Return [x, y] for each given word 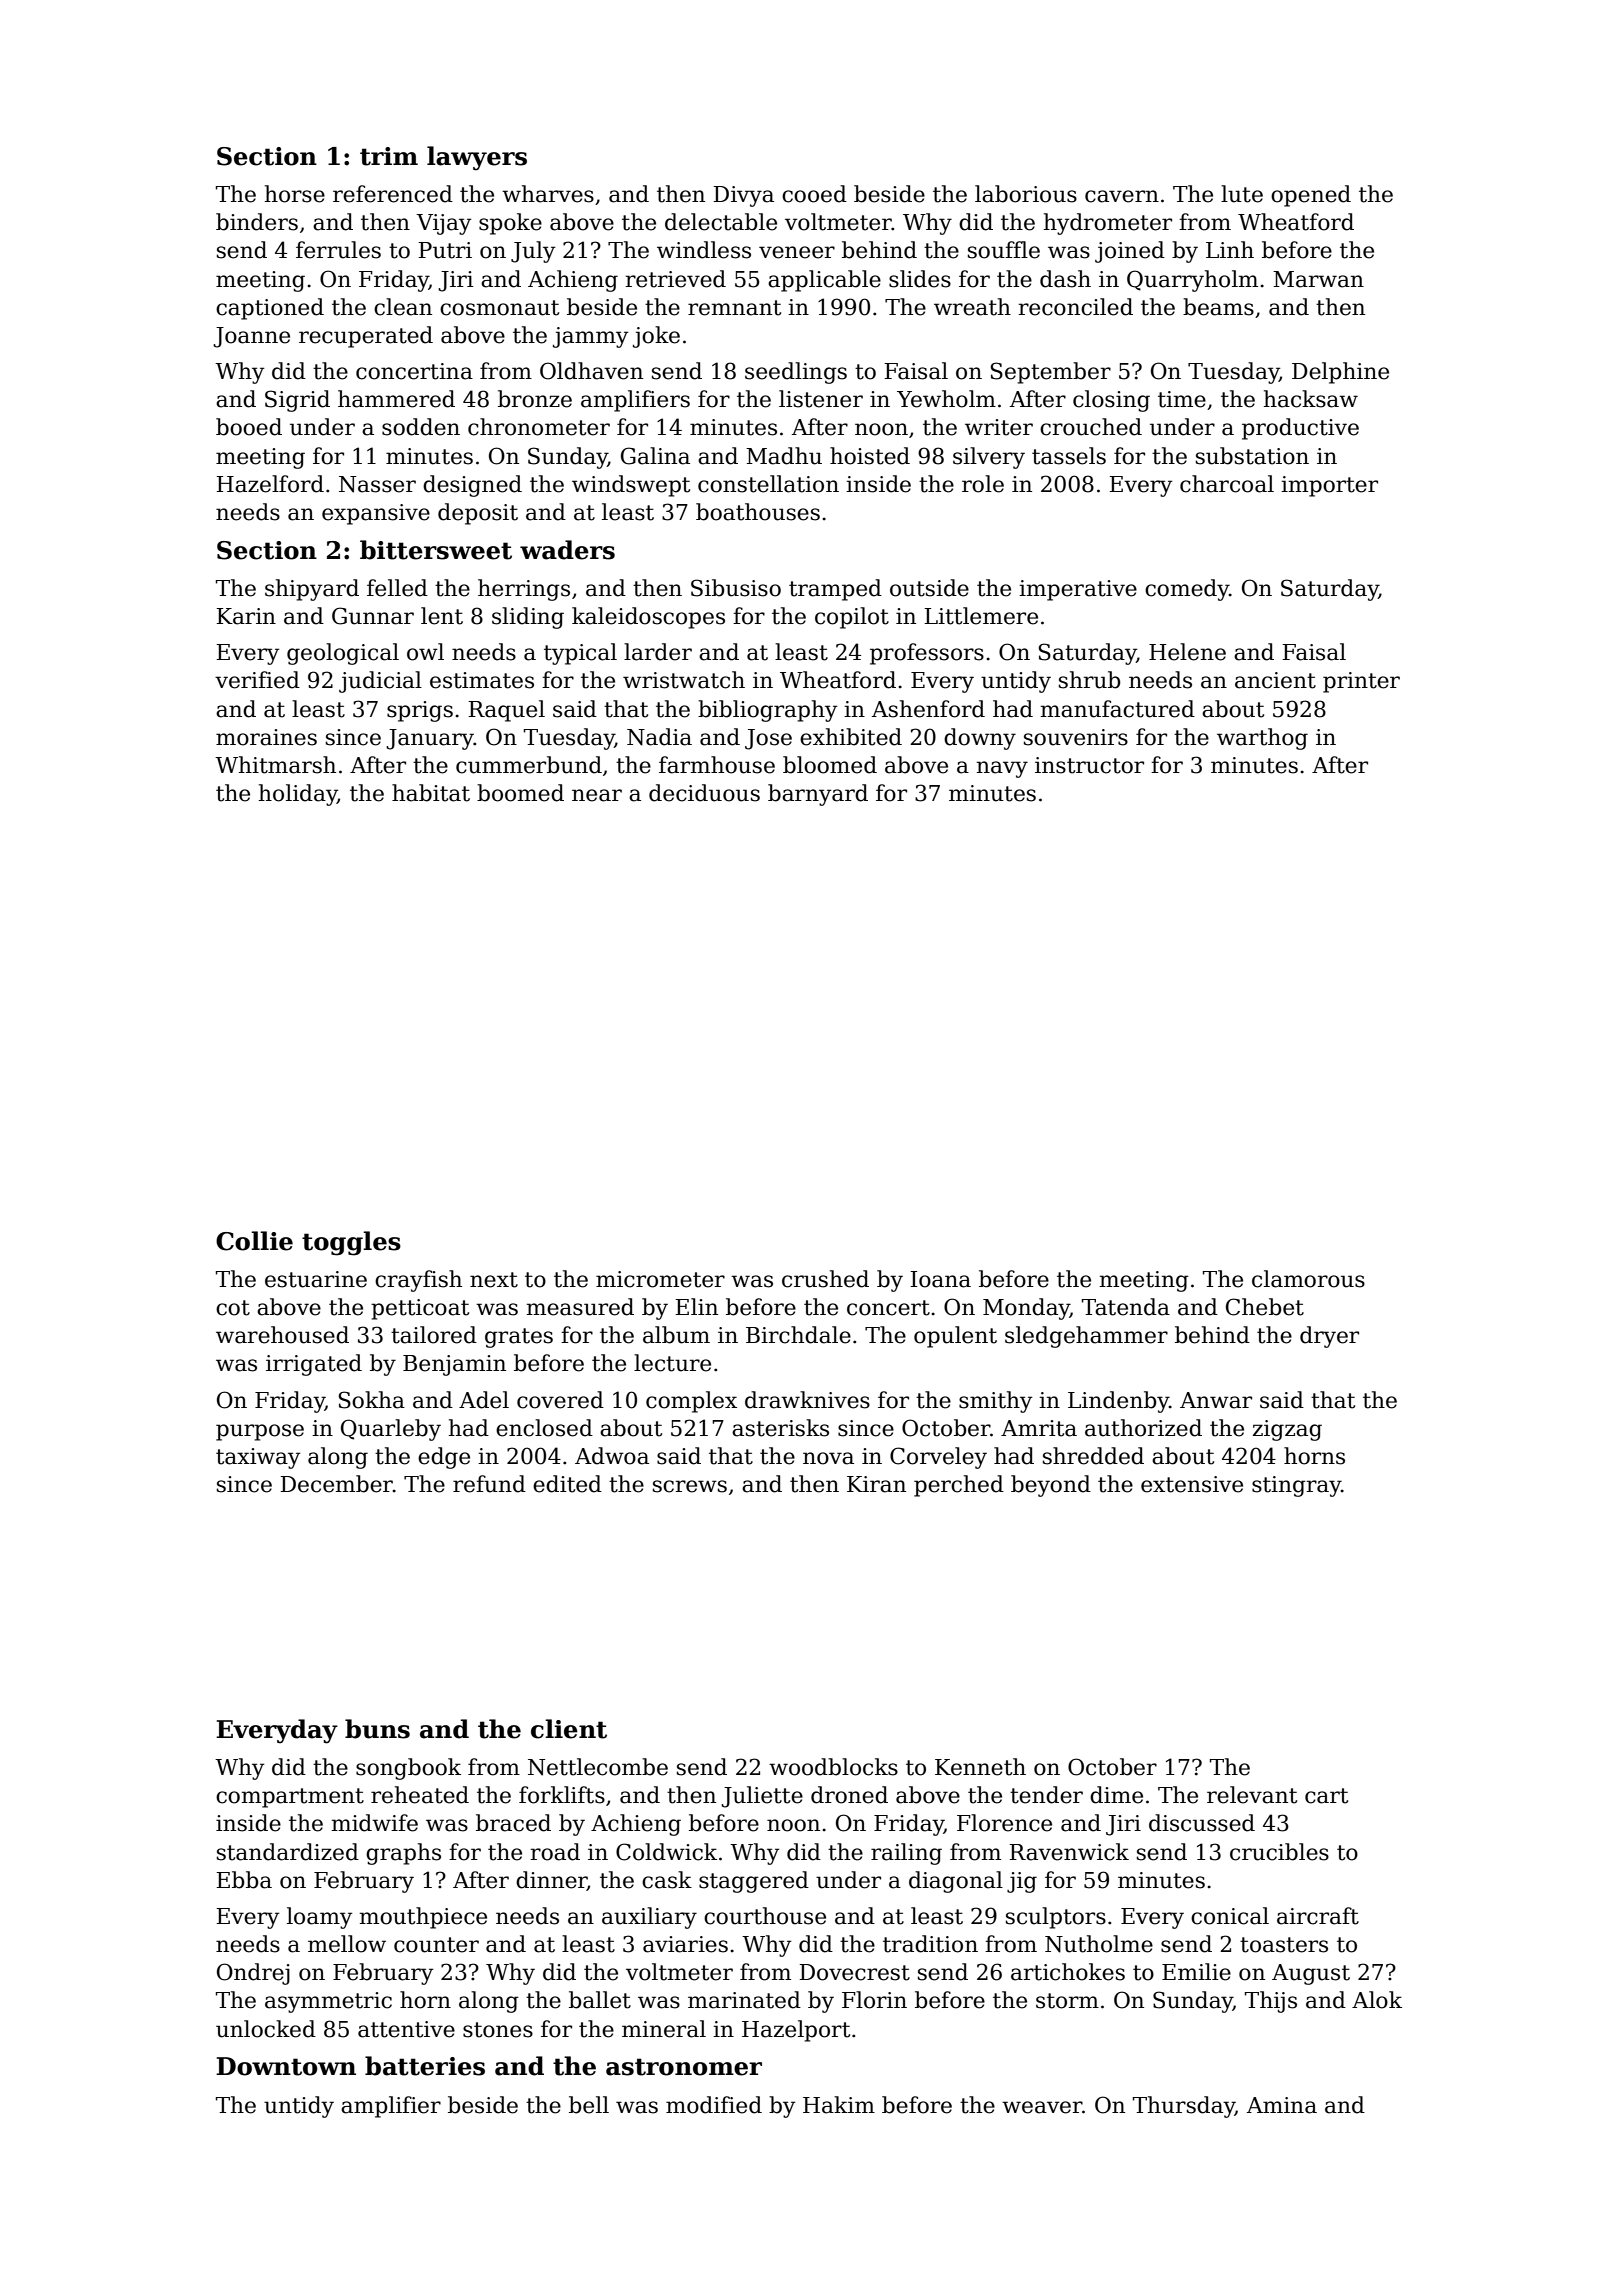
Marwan [1318, 279]
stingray [1296, 1486]
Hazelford [270, 484]
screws [690, 1486]
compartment [290, 1798]
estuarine [316, 1279]
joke [656, 337]
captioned [270, 309]
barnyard [818, 795]
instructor [1089, 765]
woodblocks [833, 1767]
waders [567, 550]
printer [1361, 682]
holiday [298, 795]
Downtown [286, 2066]
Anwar [1216, 1400]
